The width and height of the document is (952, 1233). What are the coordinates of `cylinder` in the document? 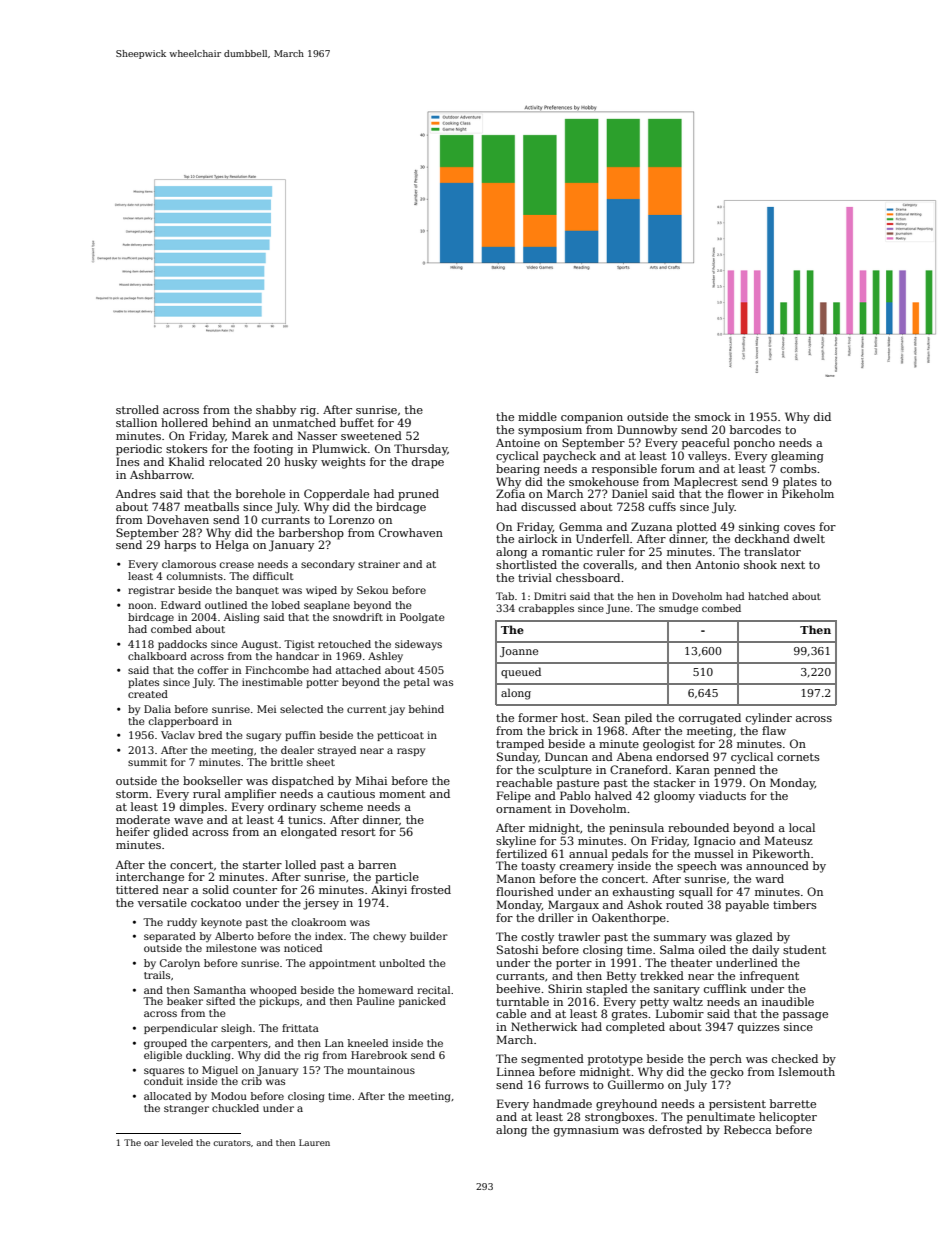 It's located at (769, 719).
